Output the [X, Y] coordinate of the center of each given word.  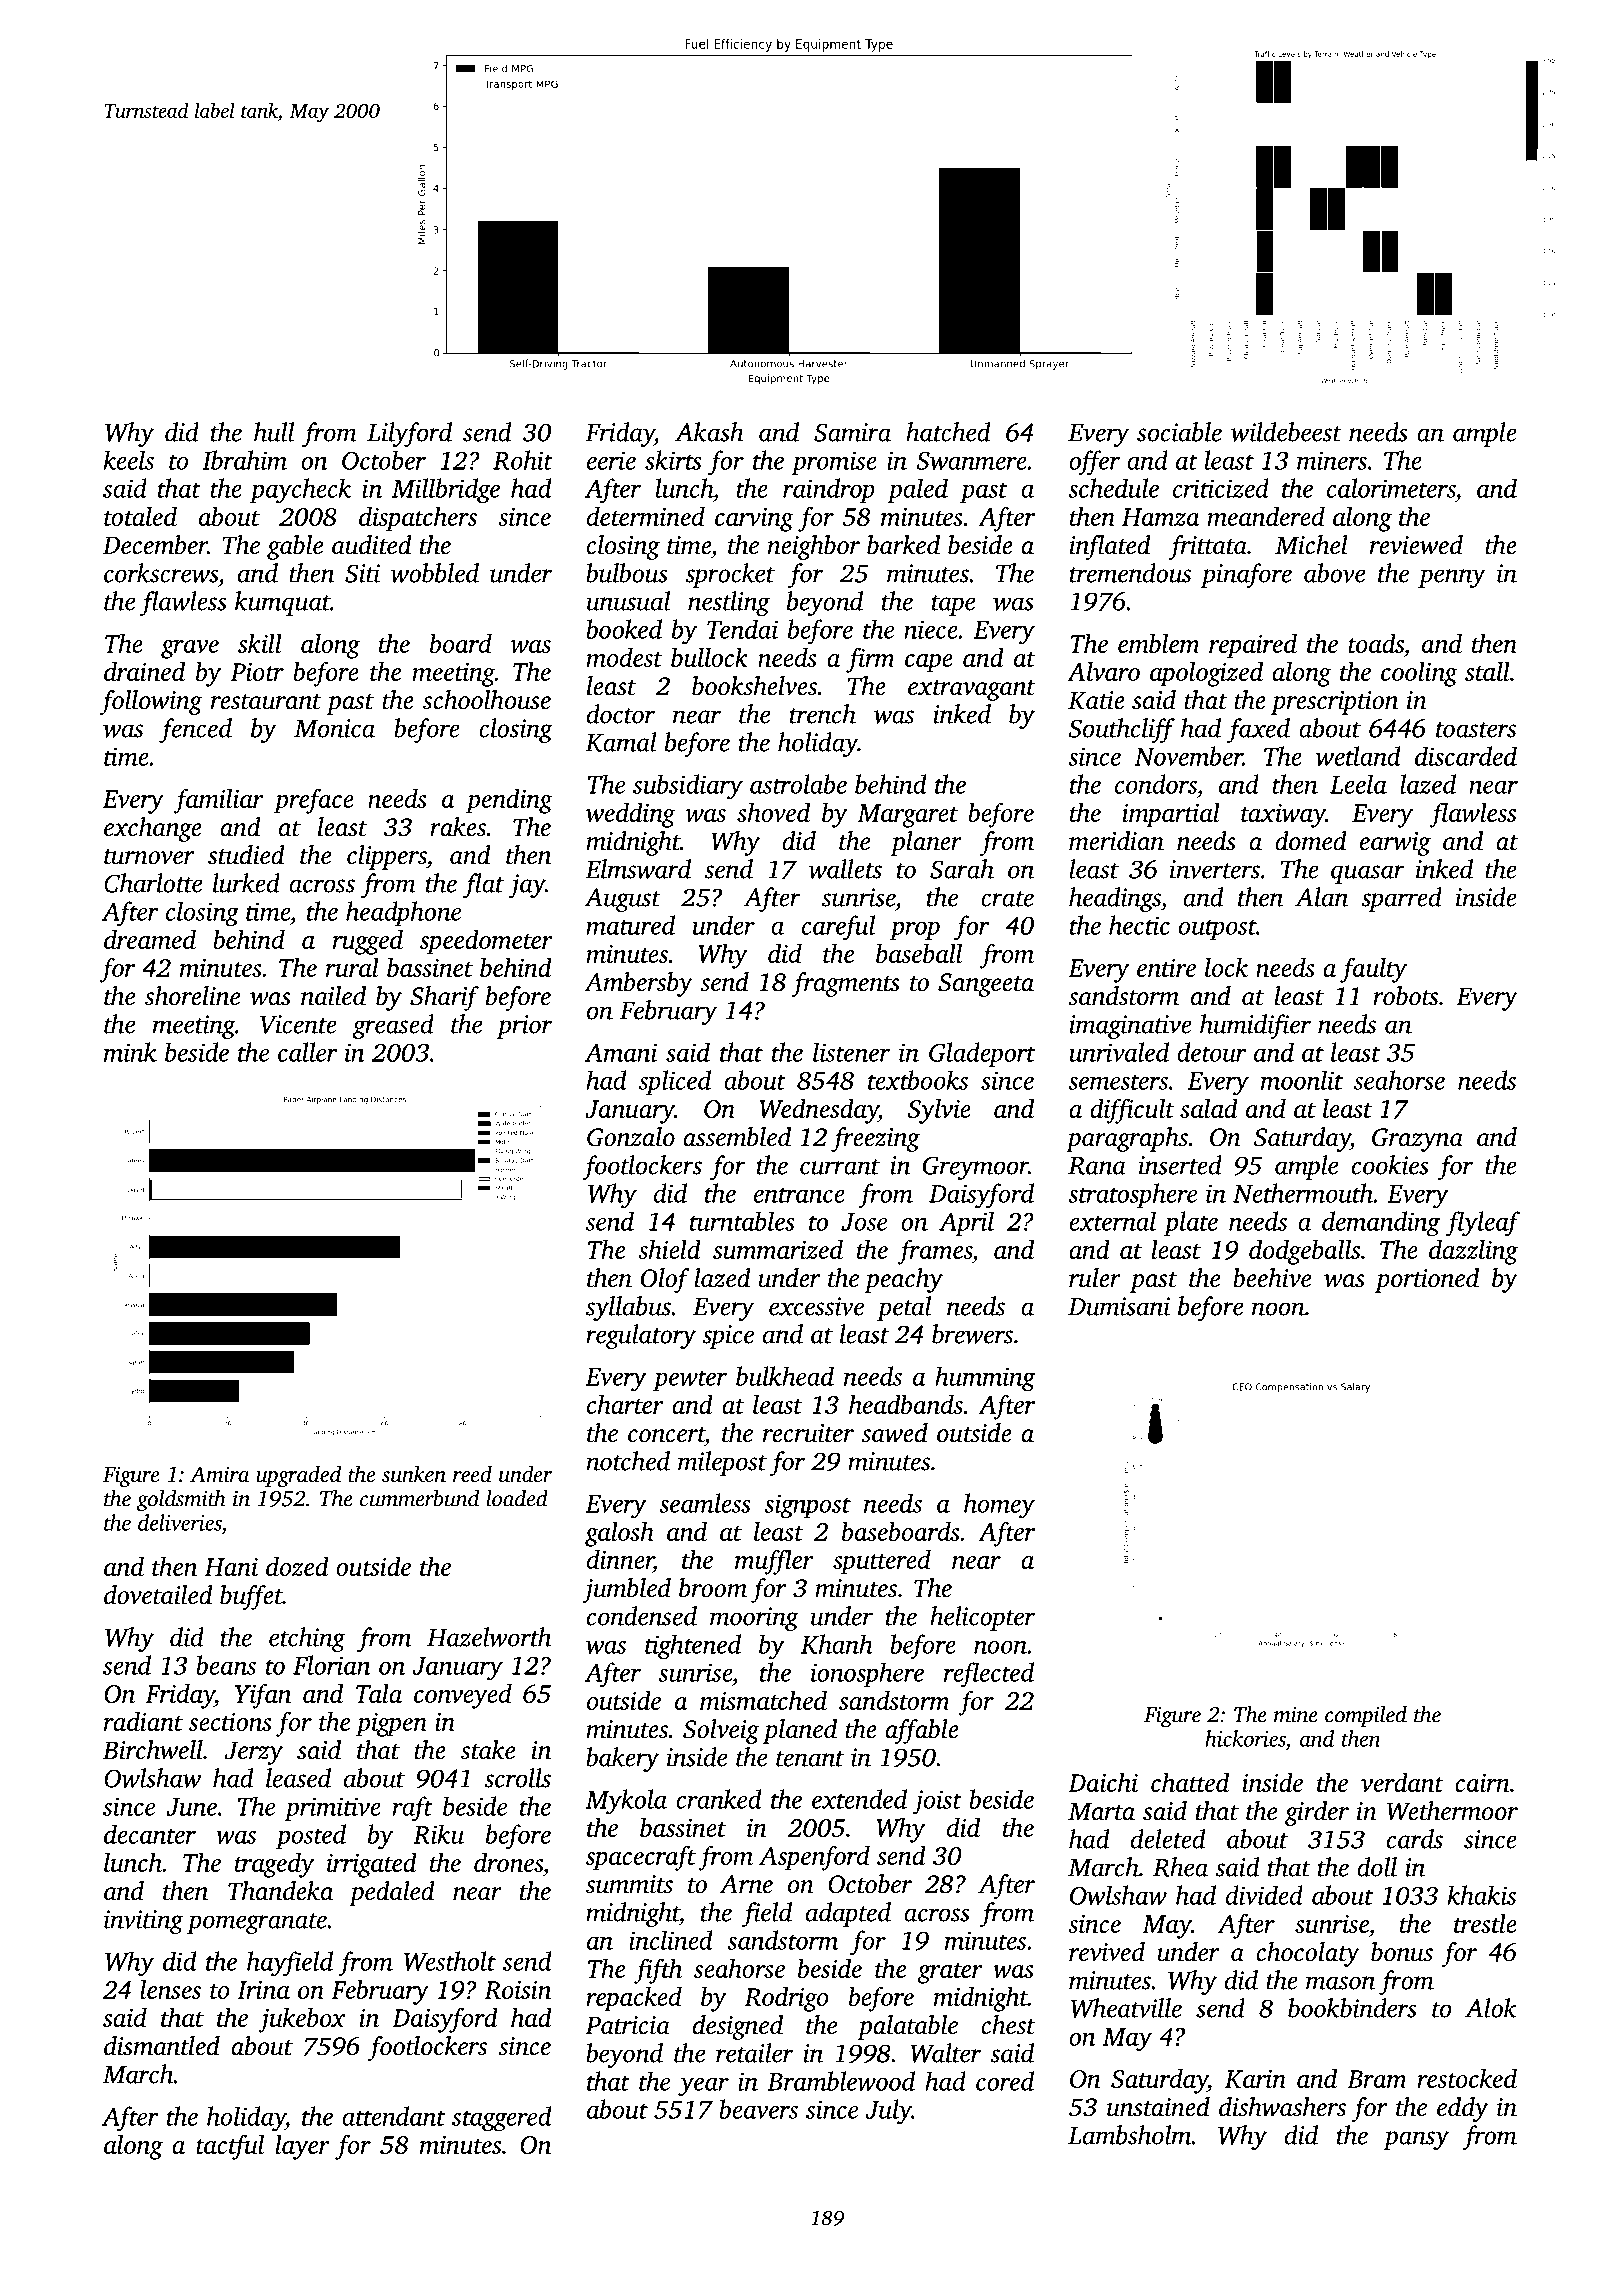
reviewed [1416, 545]
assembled [737, 1137]
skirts [673, 460]
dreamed [150, 939]
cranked [719, 1799]
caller [308, 1052]
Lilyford [409, 434]
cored [1005, 2081]
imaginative [1130, 1027]
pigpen [391, 1725]
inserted [1180, 1165]
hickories [1245, 1738]
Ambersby [638, 984]
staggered [502, 2118]
